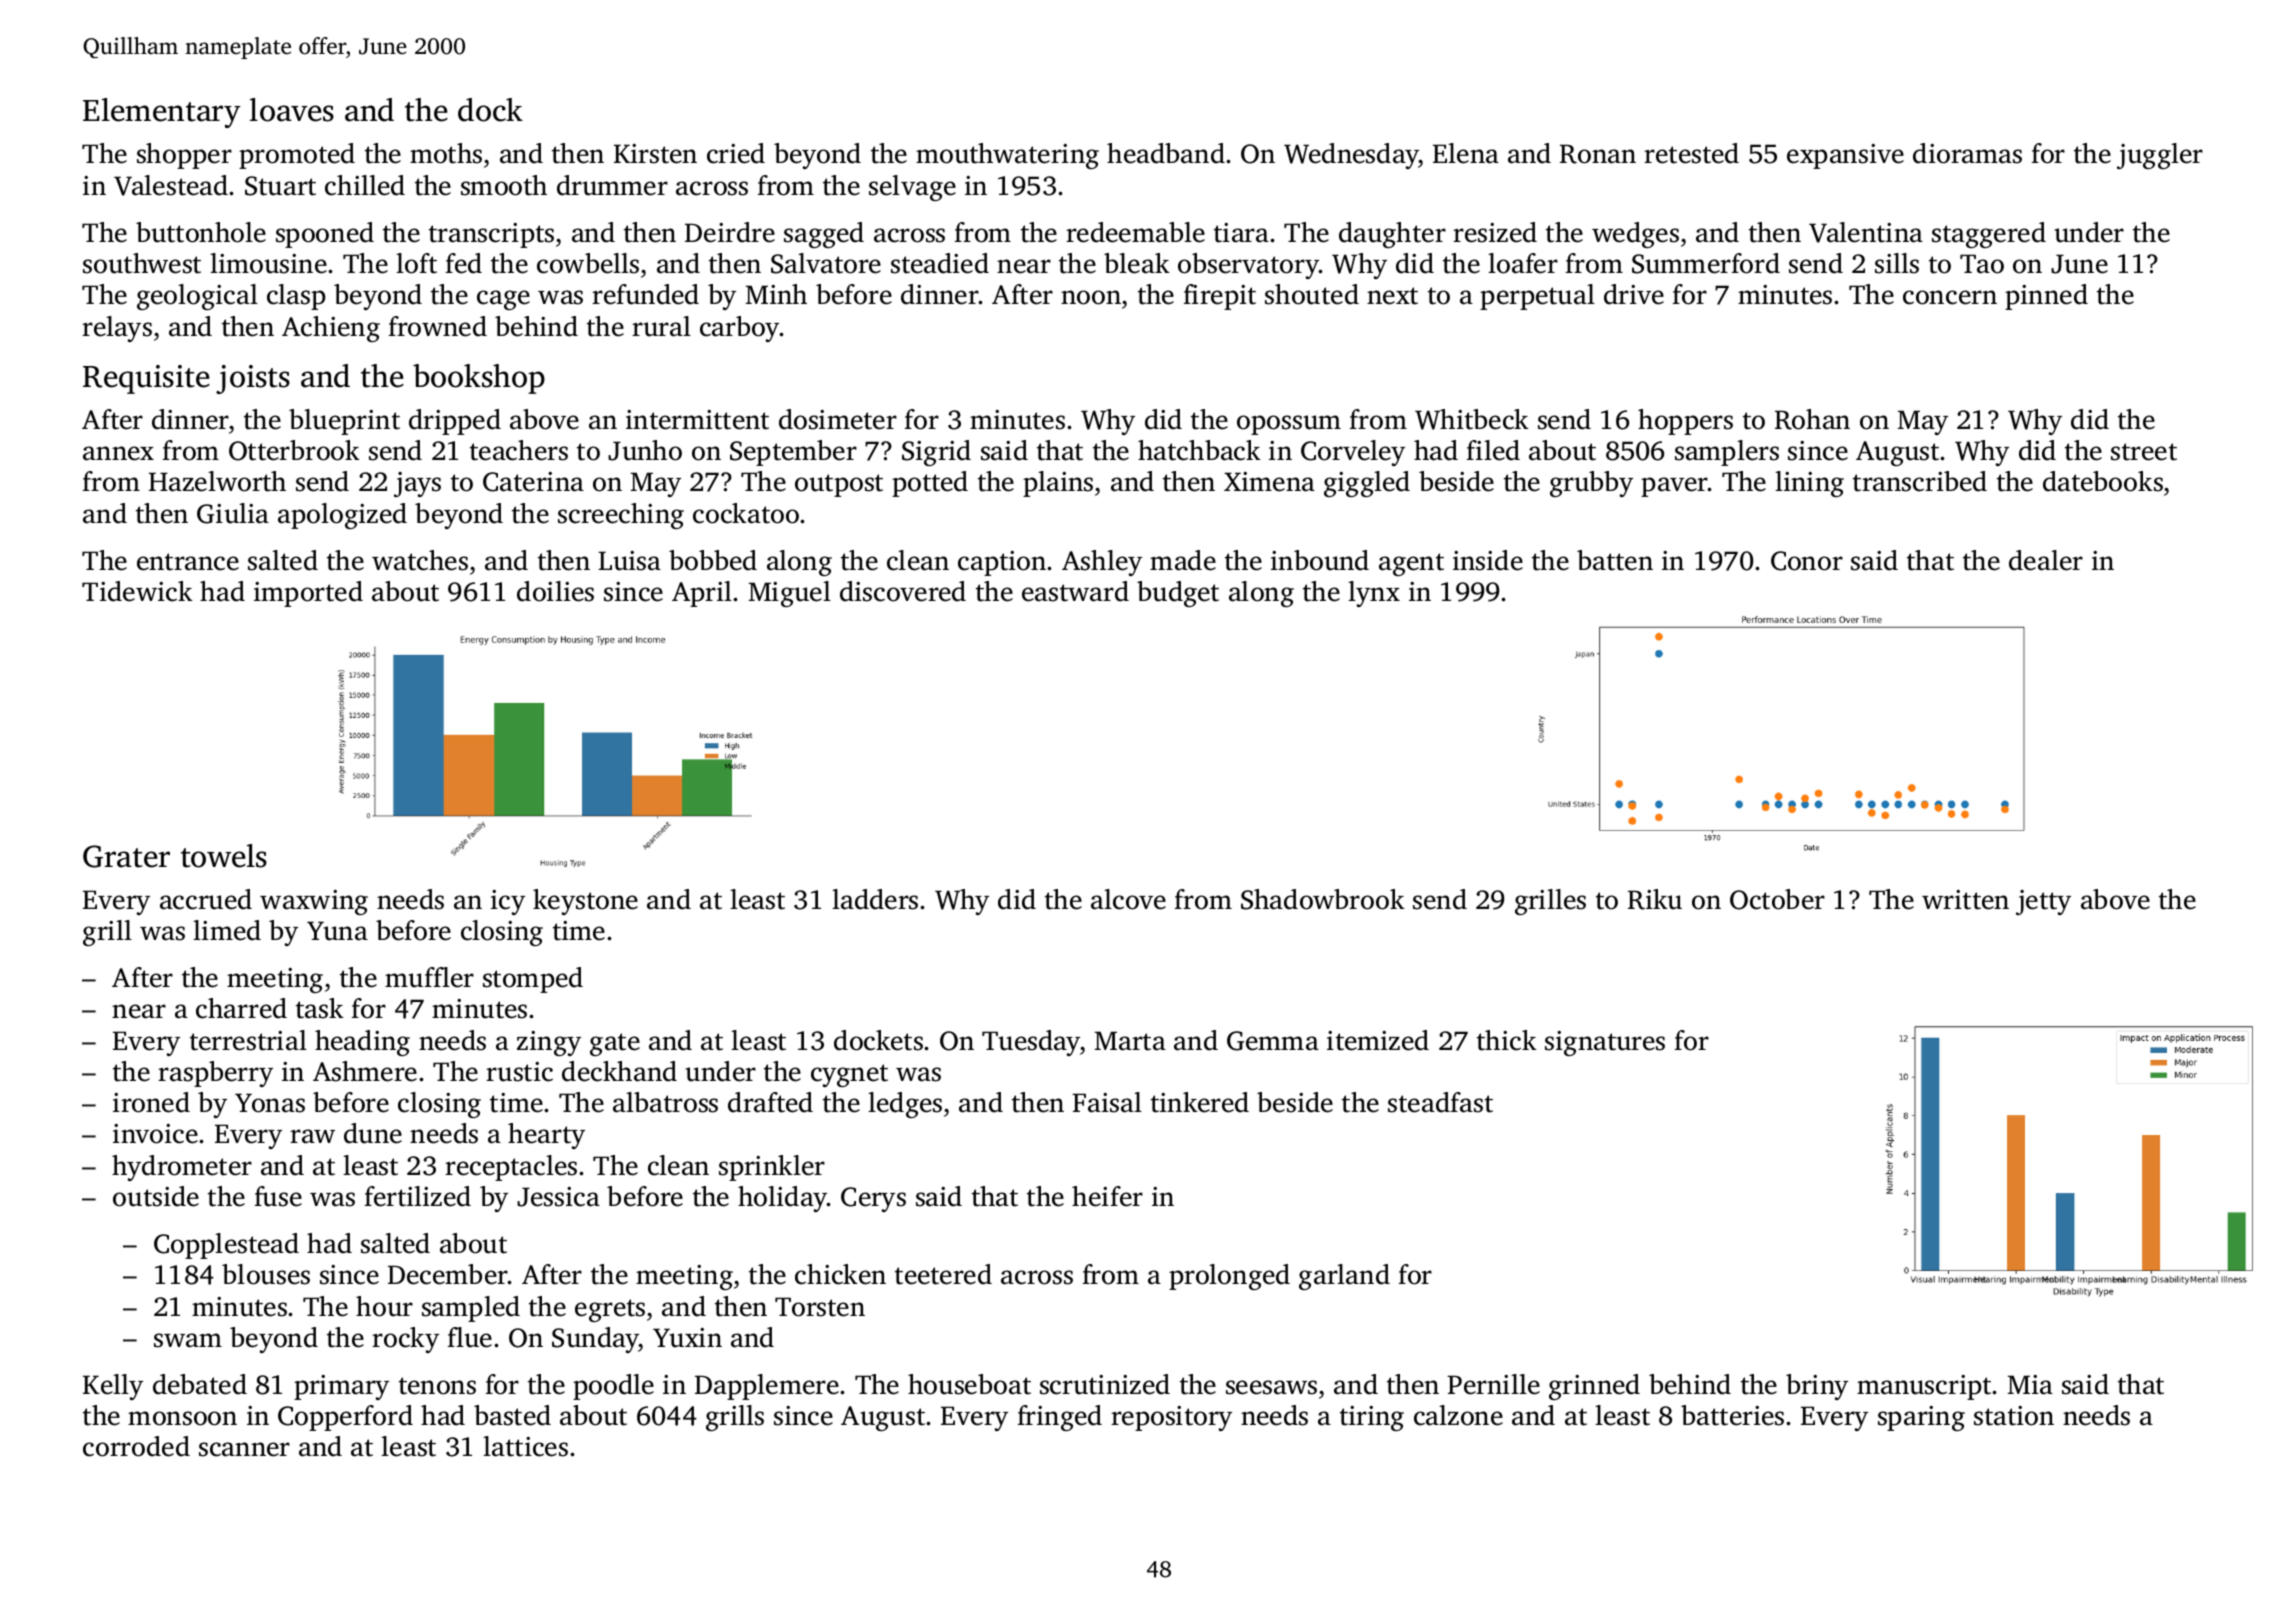  What do you see at coordinates (1967, 153) in the screenshot?
I see `dioramas` at bounding box center [1967, 153].
